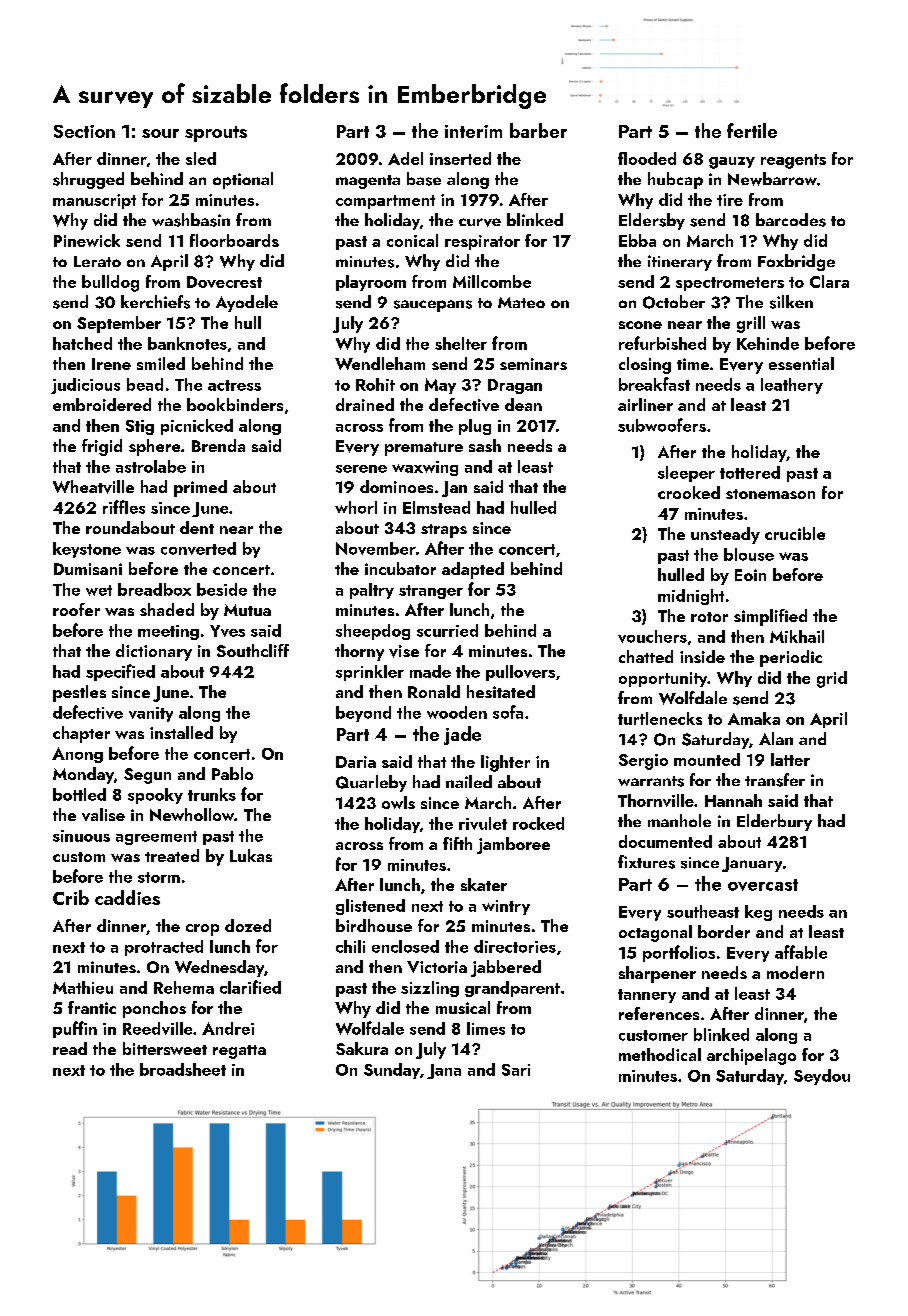 Image resolution: width=908 pixels, height=1316 pixels. I want to click on astrolabe, so click(151, 466).
